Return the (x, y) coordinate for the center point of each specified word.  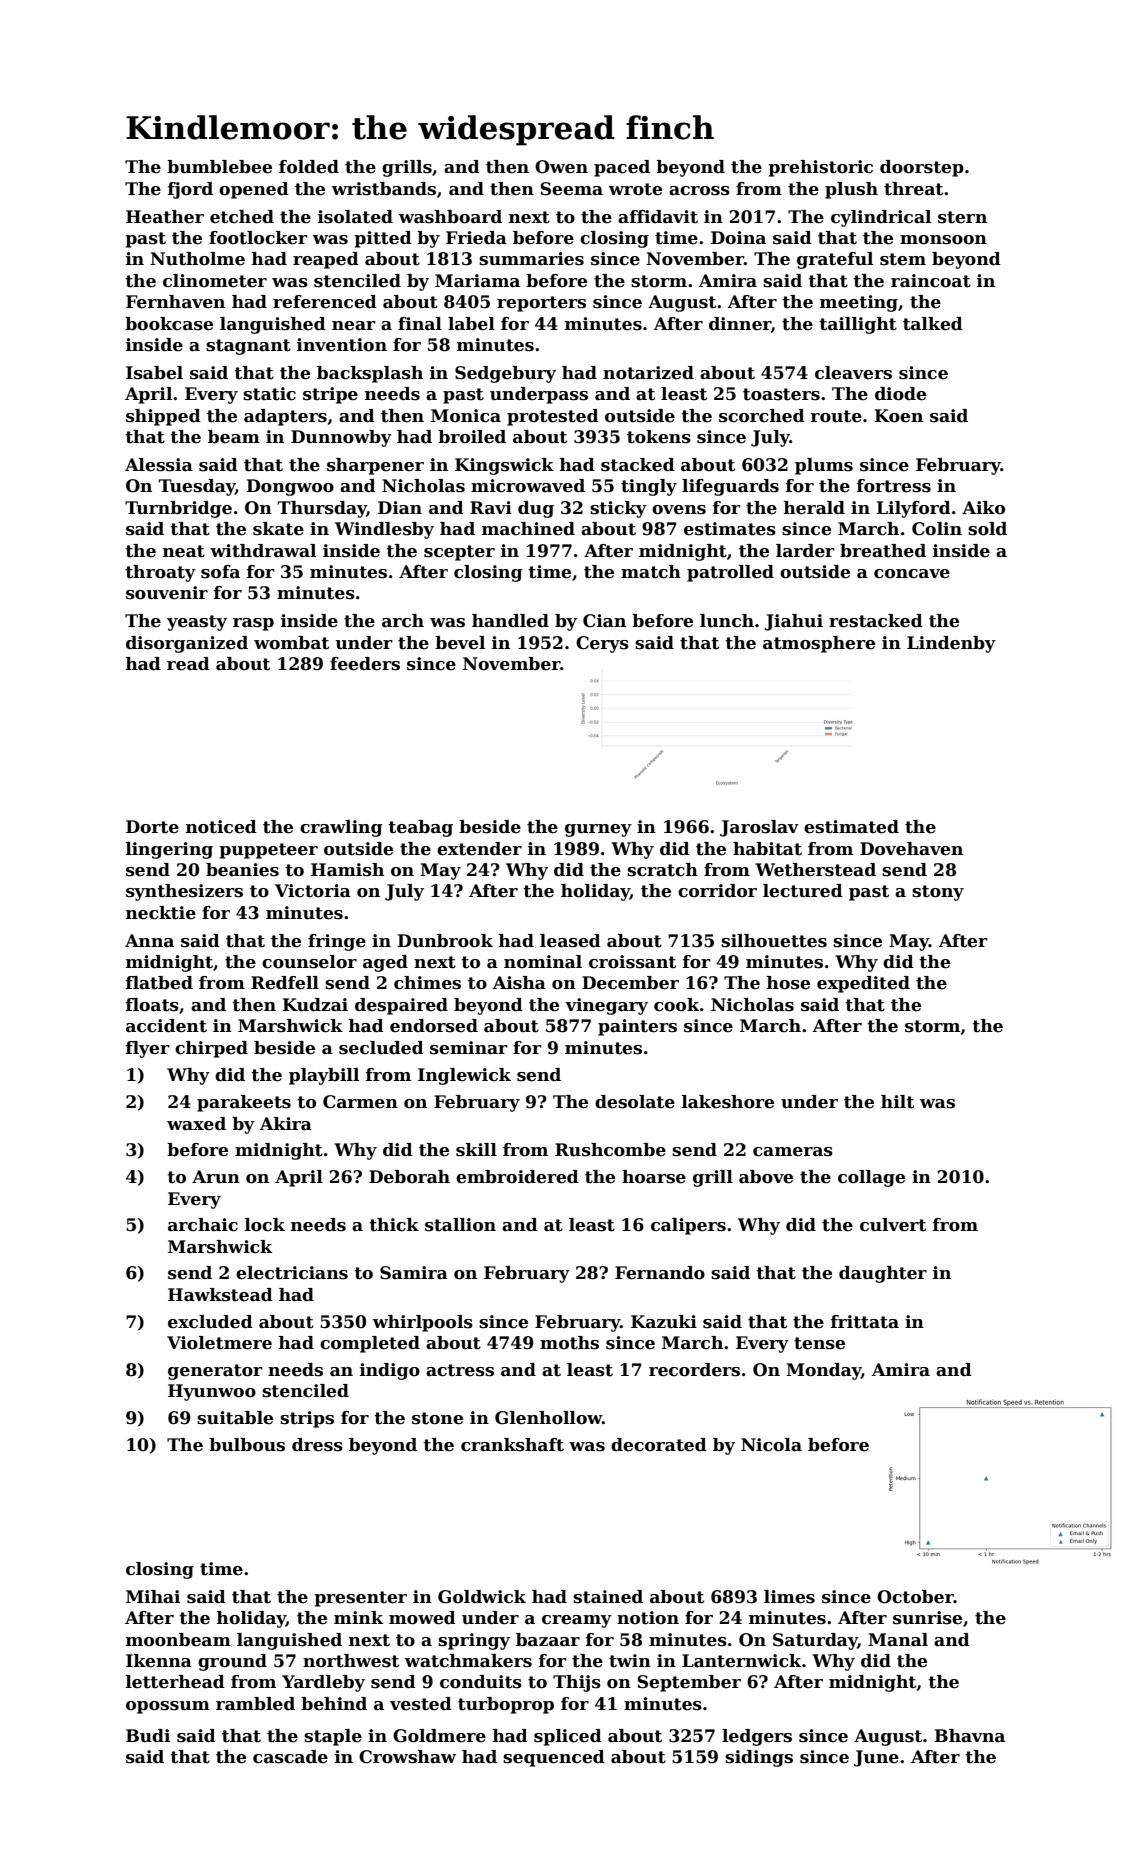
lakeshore (728, 1102)
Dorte (152, 827)
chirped (211, 1049)
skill (476, 1150)
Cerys (602, 644)
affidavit (658, 217)
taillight (858, 325)
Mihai (153, 1597)
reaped (326, 260)
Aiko (983, 508)
